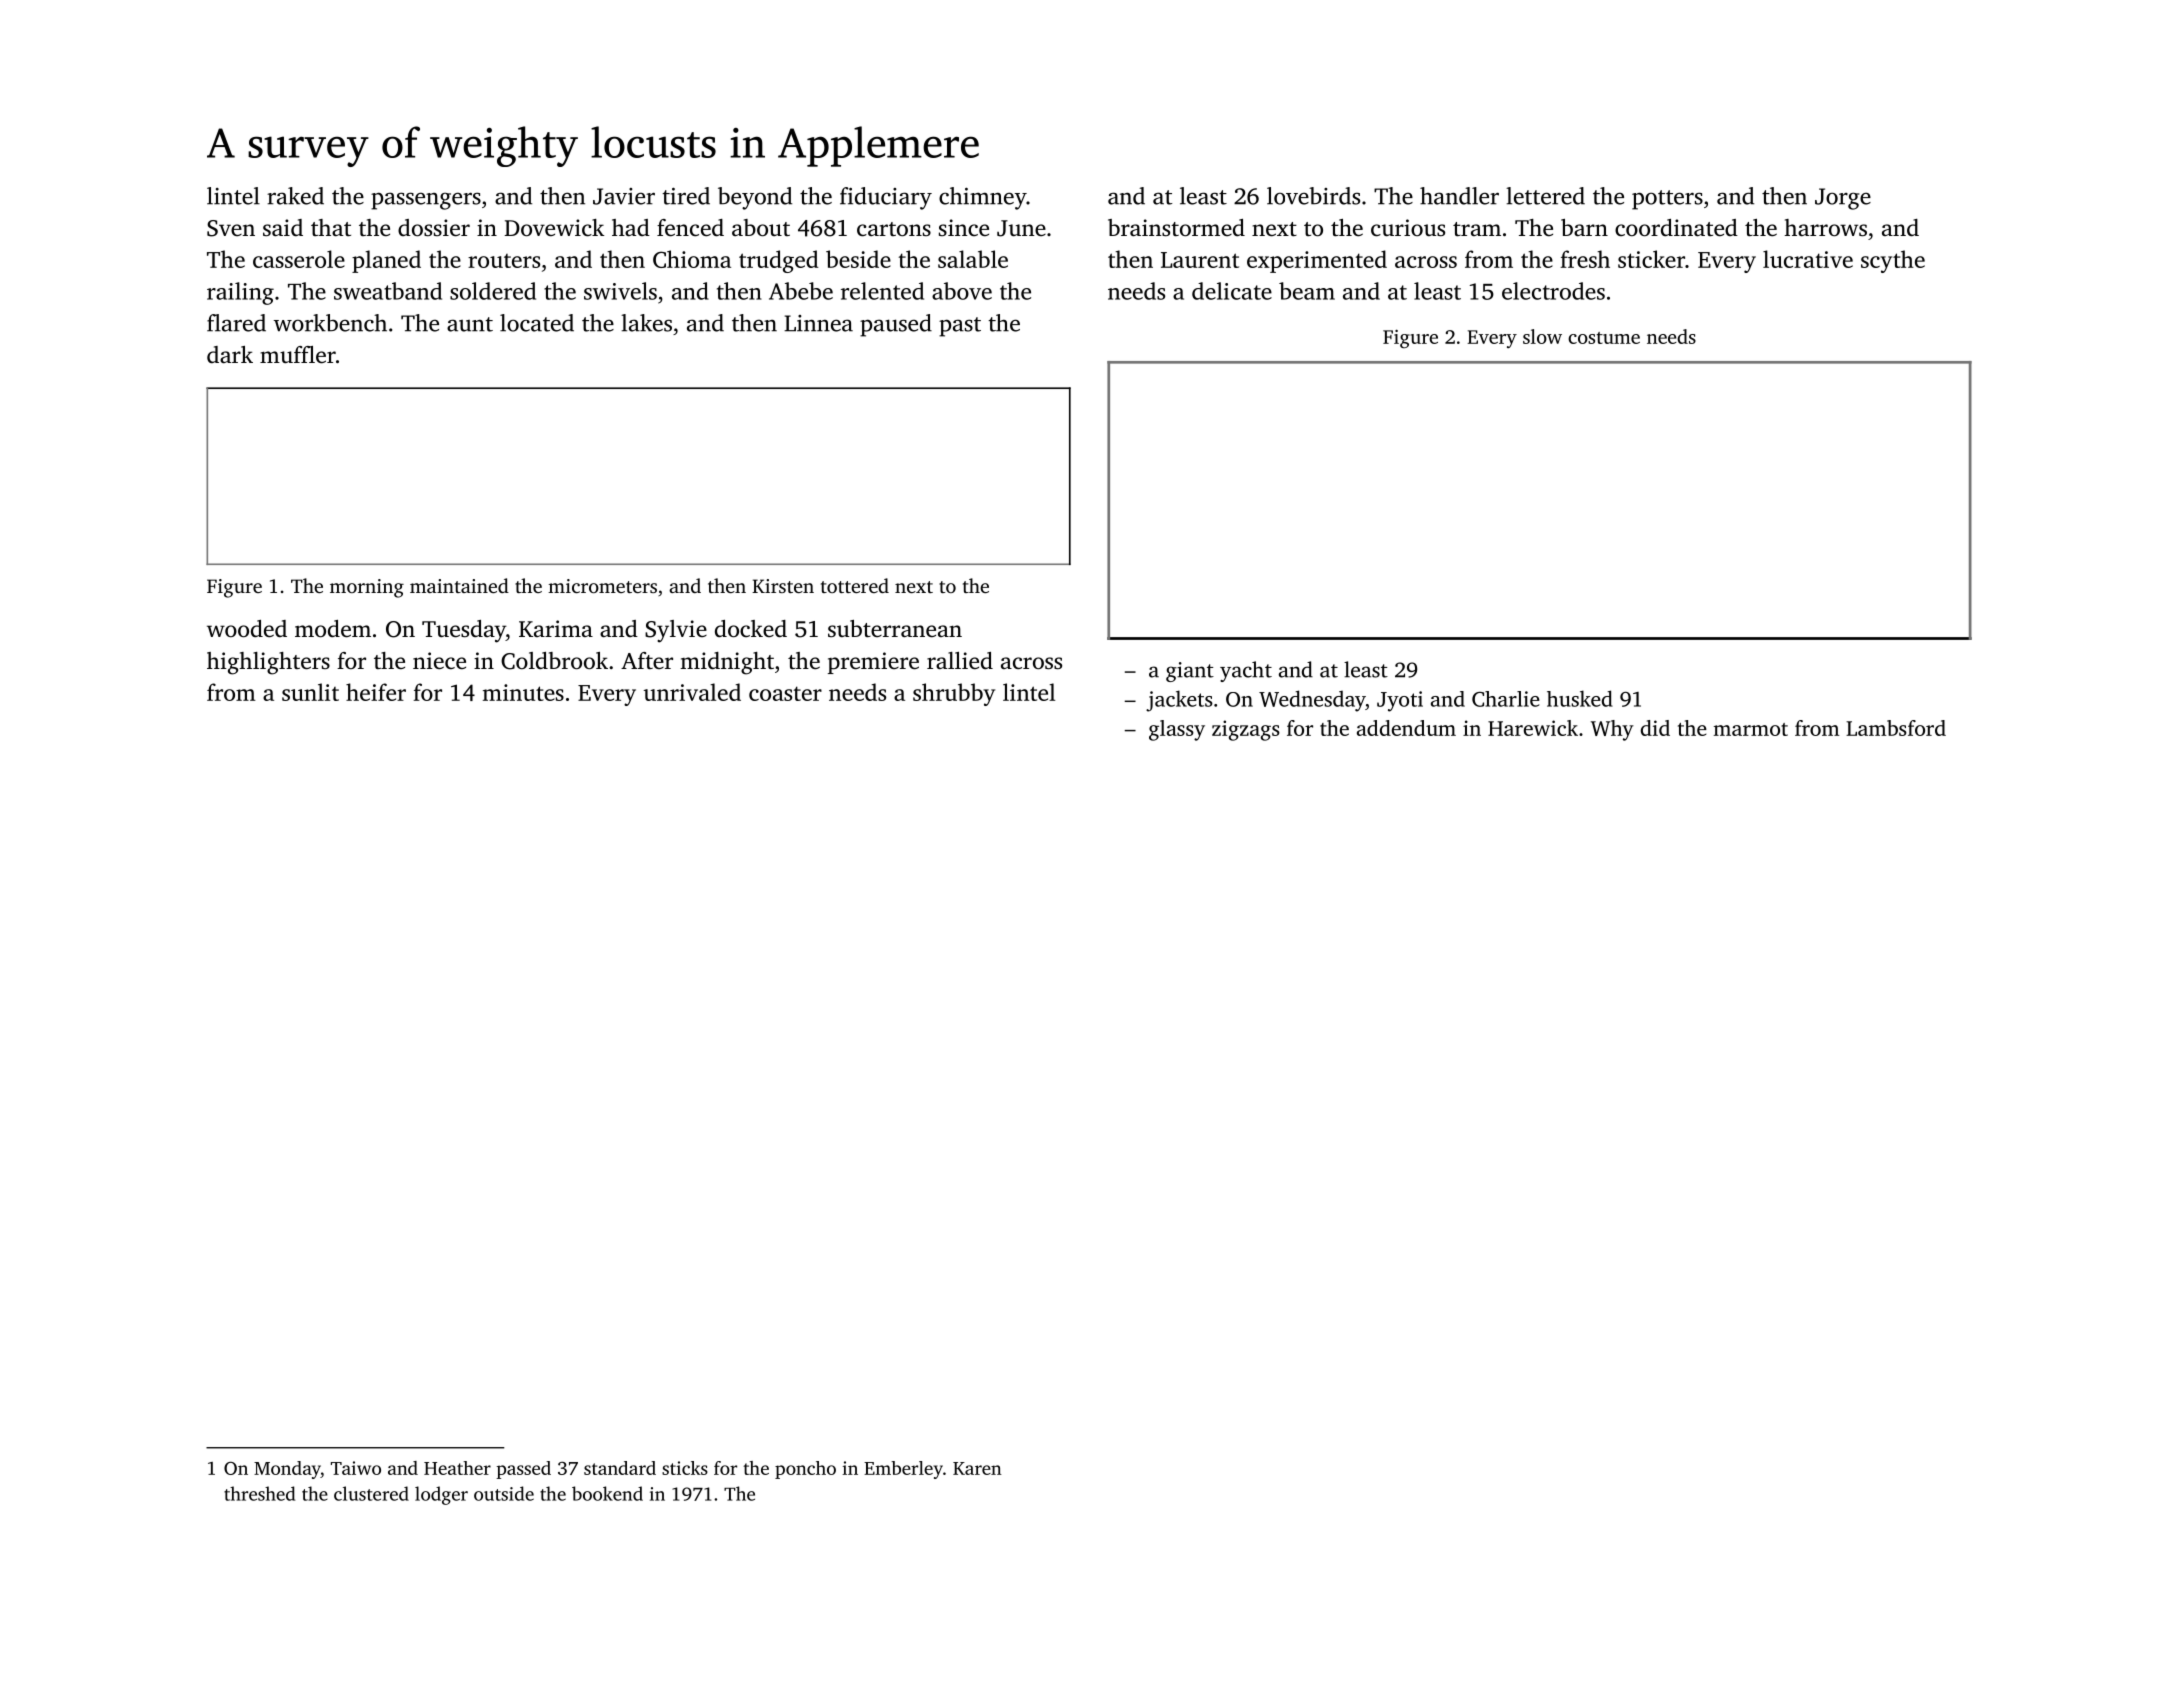 This screenshot has width=2178, height=1683. I want to click on Emberley, so click(903, 1470).
